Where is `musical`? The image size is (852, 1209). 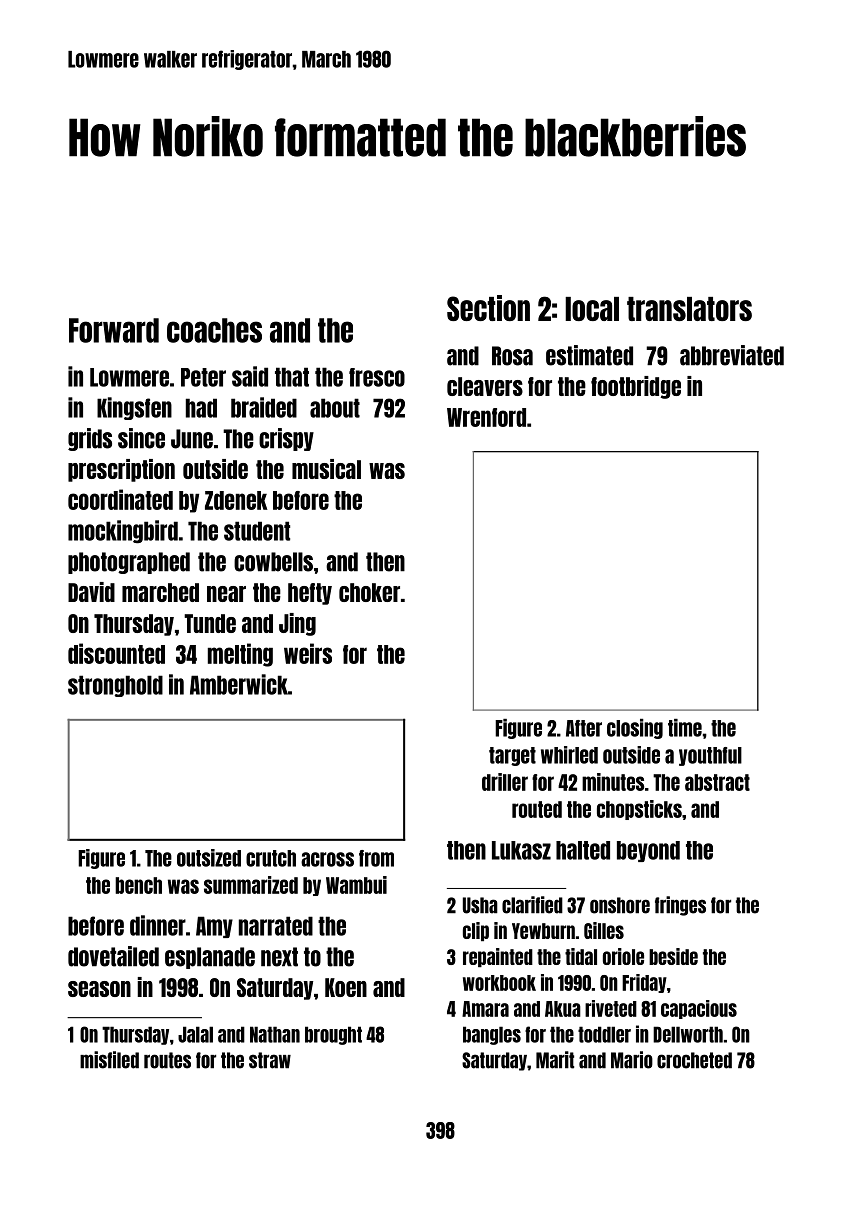 musical is located at coordinates (326, 469).
